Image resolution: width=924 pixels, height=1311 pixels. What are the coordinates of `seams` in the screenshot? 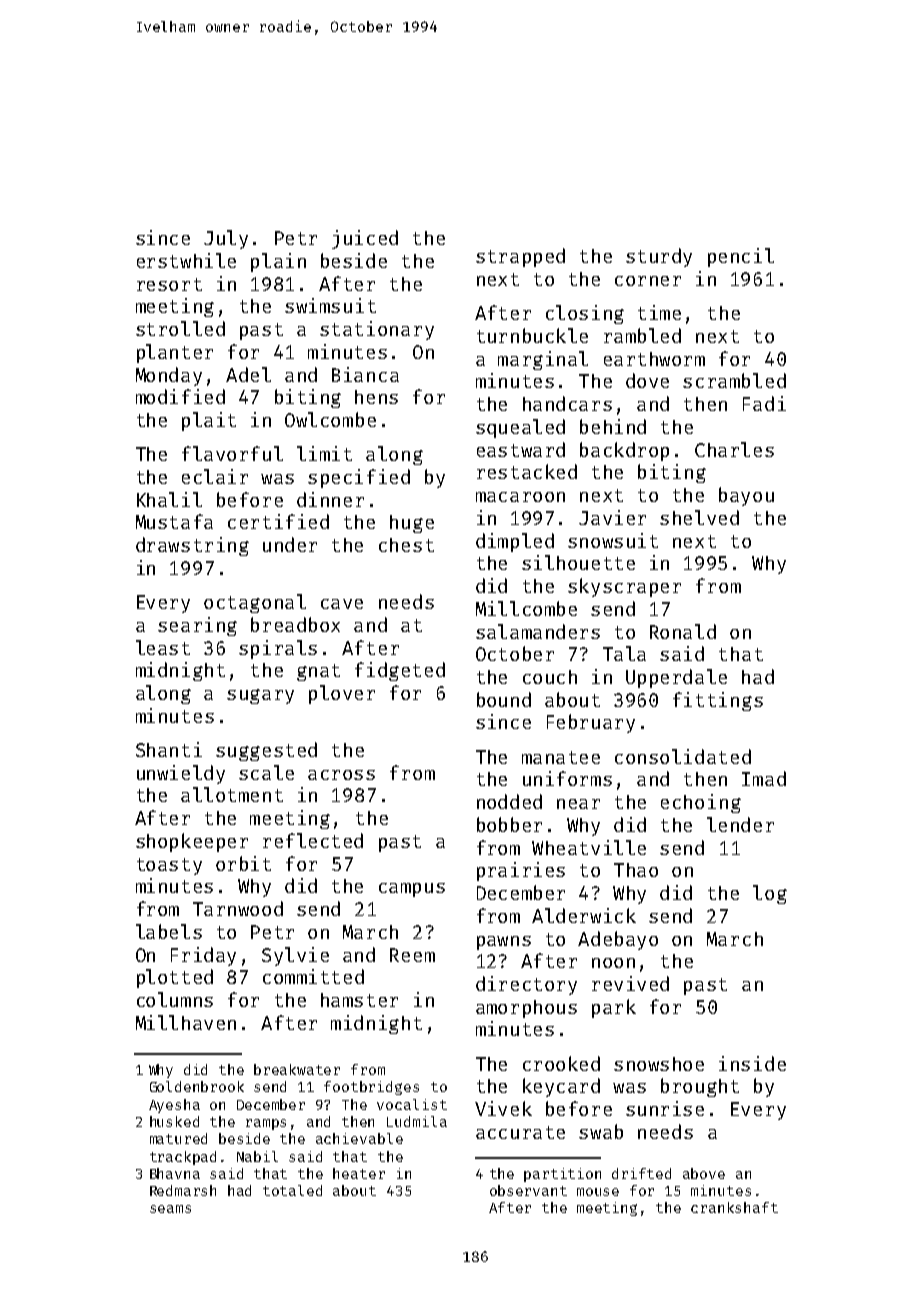 It's located at (170, 1209).
